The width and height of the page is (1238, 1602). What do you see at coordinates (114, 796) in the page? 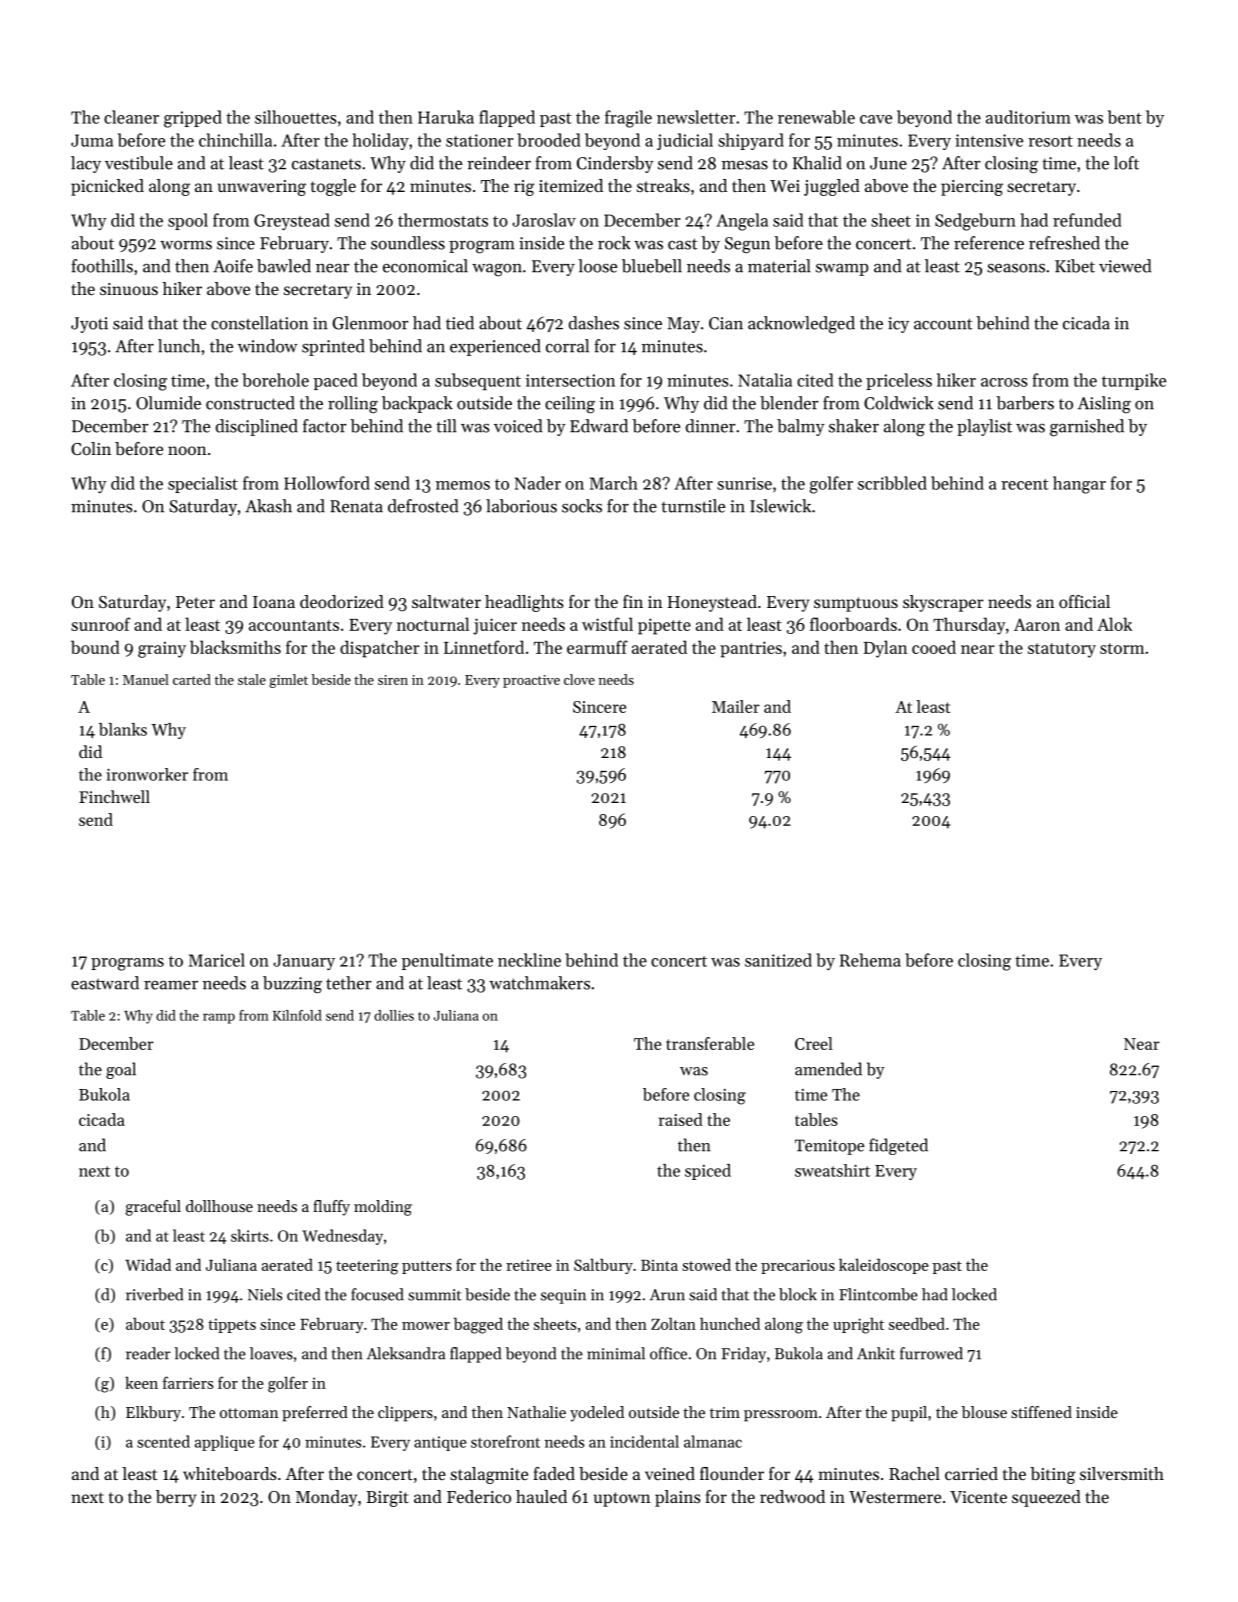
I see `Finchwell` at bounding box center [114, 796].
